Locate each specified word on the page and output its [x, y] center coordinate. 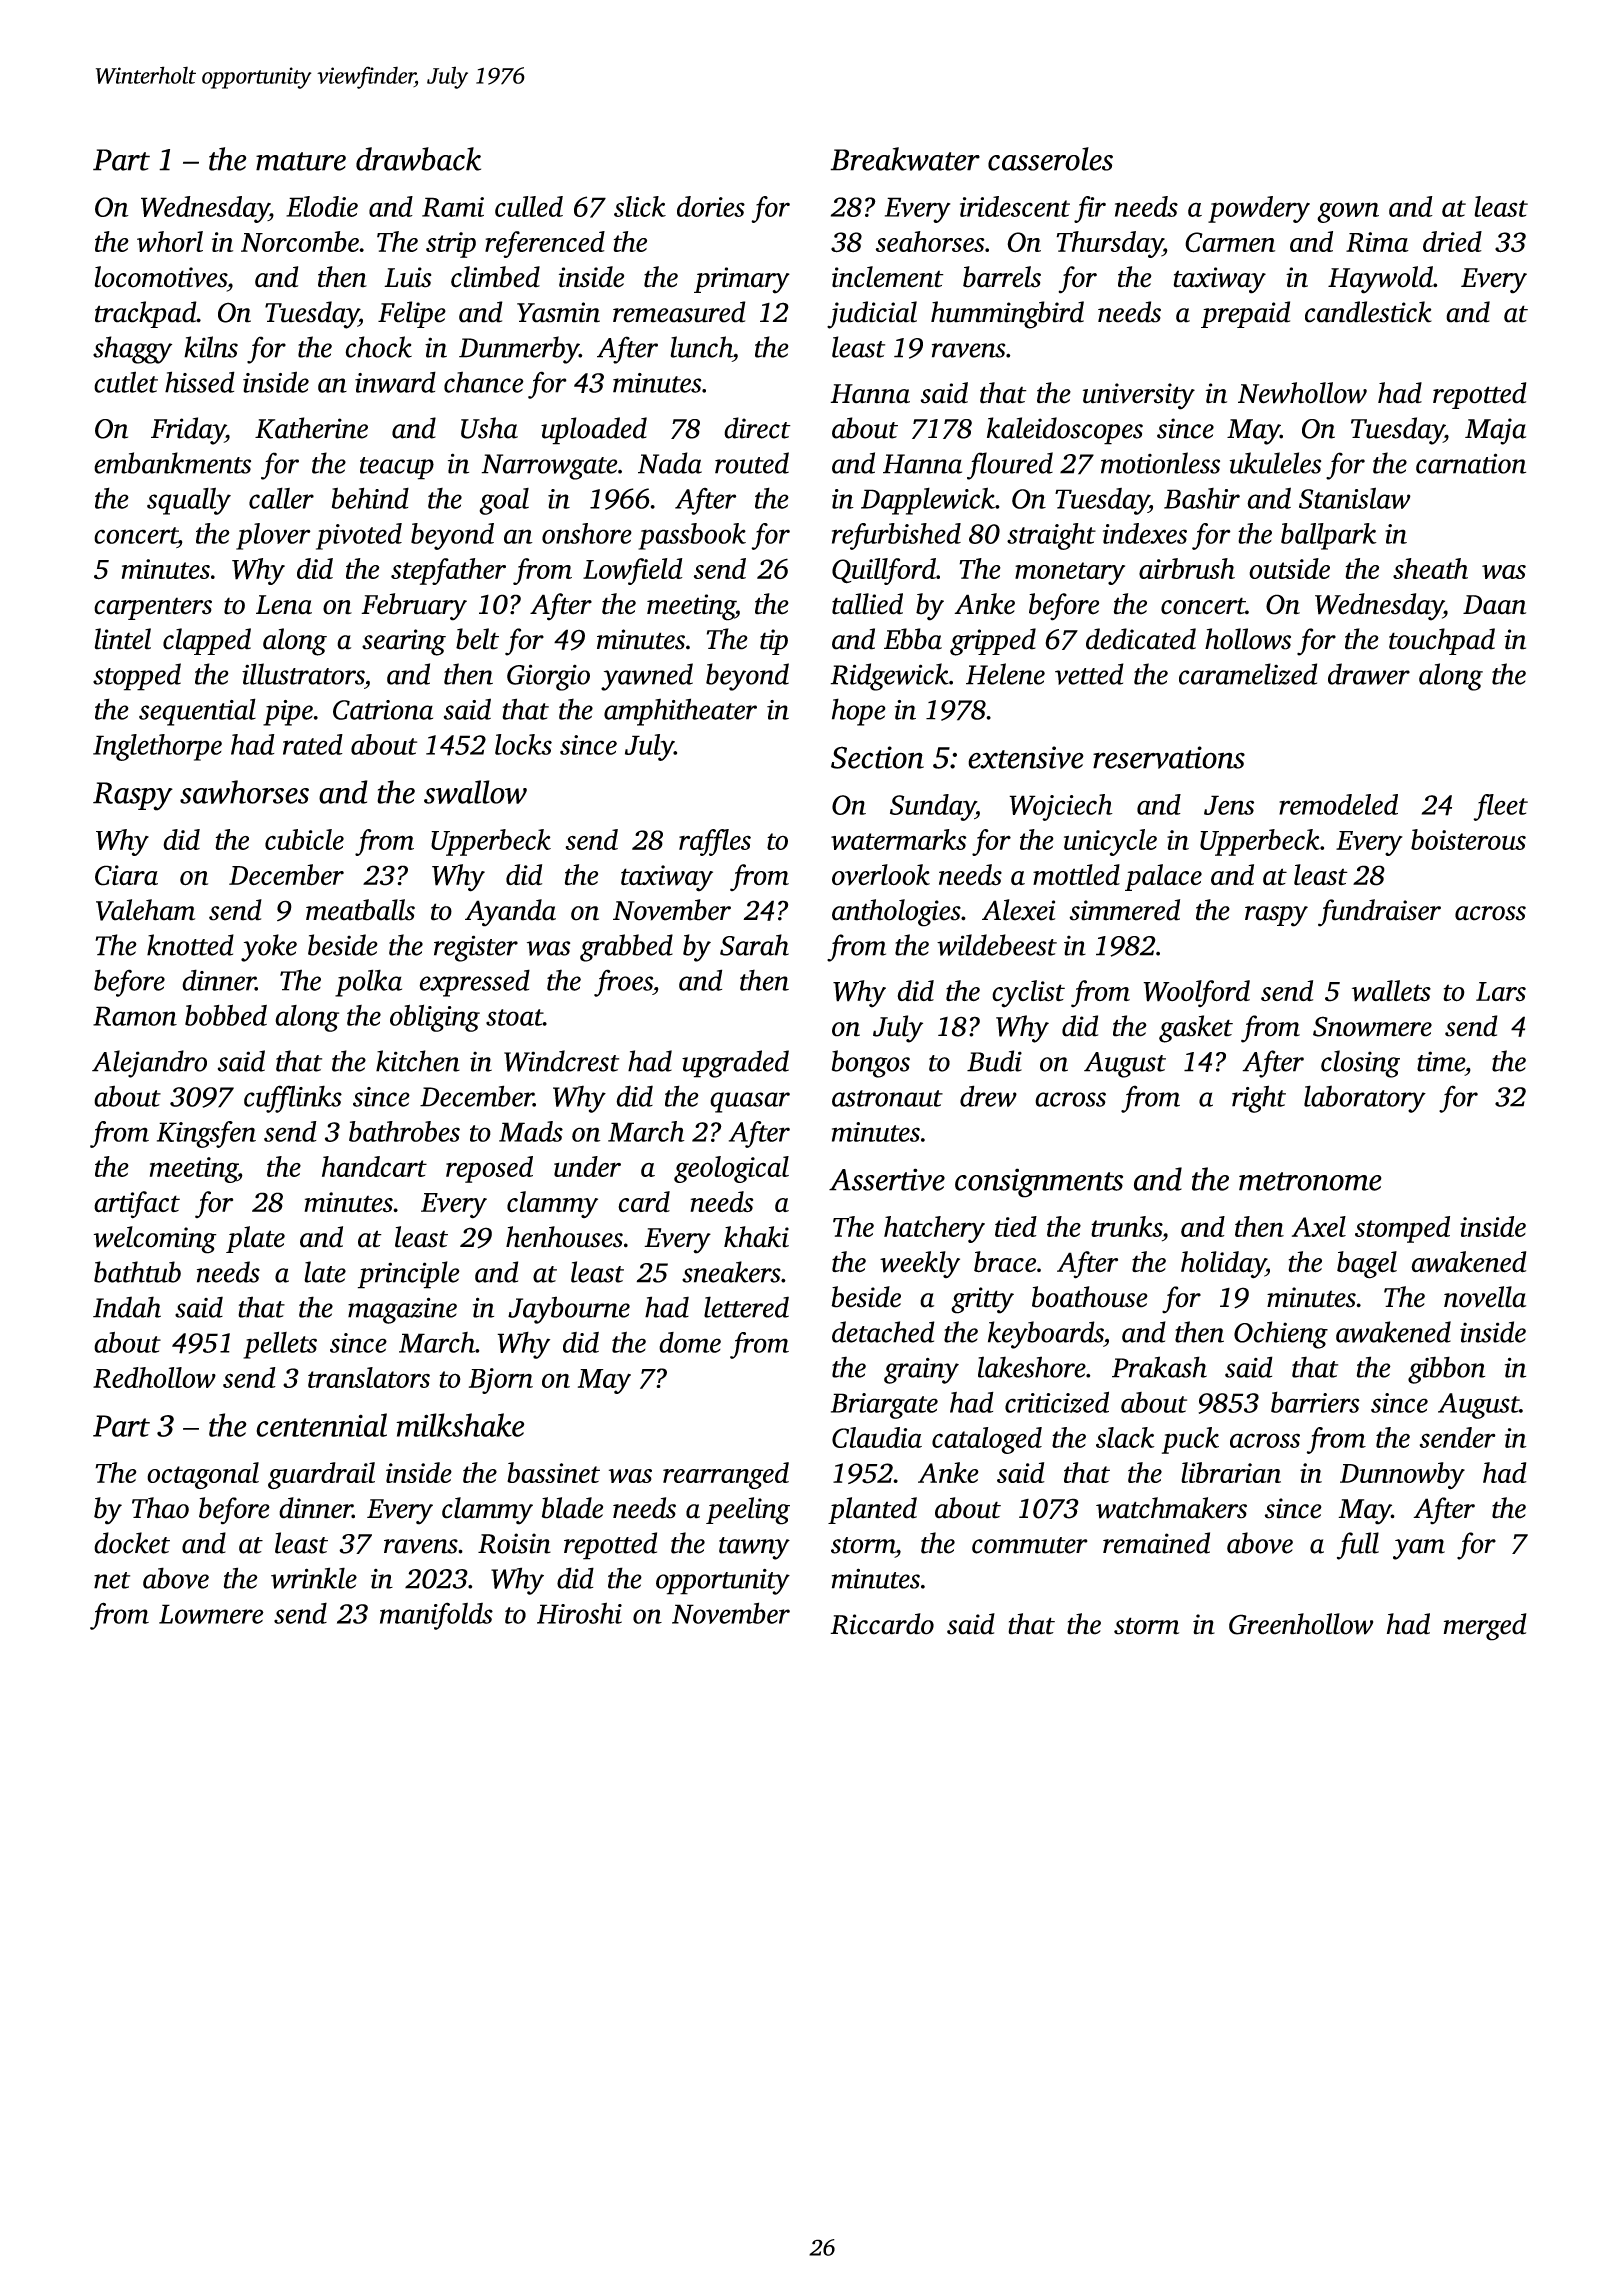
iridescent [1015, 206]
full [1358, 1546]
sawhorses [244, 792]
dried [1452, 241]
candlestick [1368, 312]
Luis [407, 277]
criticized [1057, 1402]
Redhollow [154, 1377]
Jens [1229, 805]
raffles [715, 842]
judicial [872, 315]
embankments [172, 463]
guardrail [321, 1476]
